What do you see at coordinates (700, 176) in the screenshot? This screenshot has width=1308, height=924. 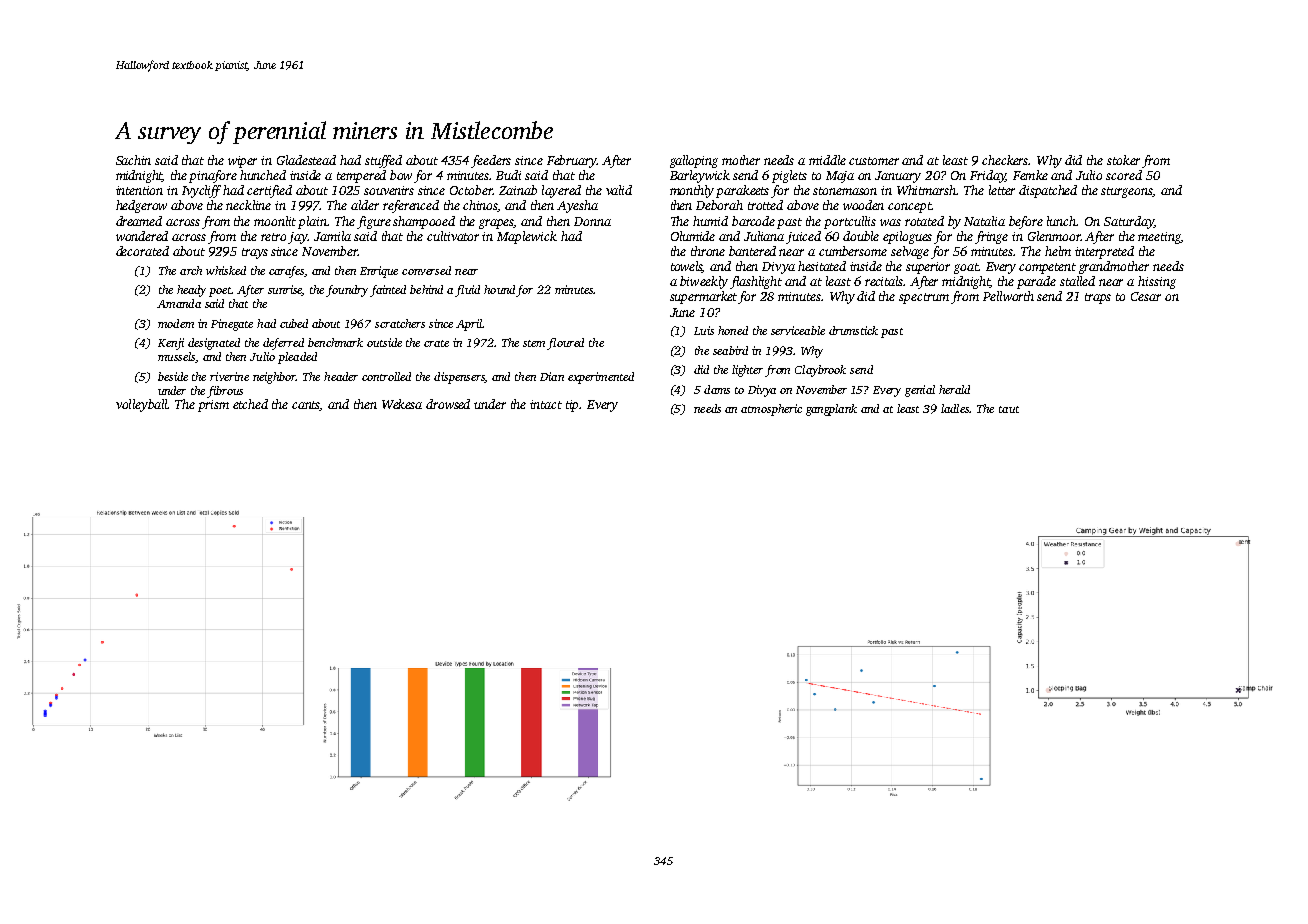 I see `Barleywick` at bounding box center [700, 176].
